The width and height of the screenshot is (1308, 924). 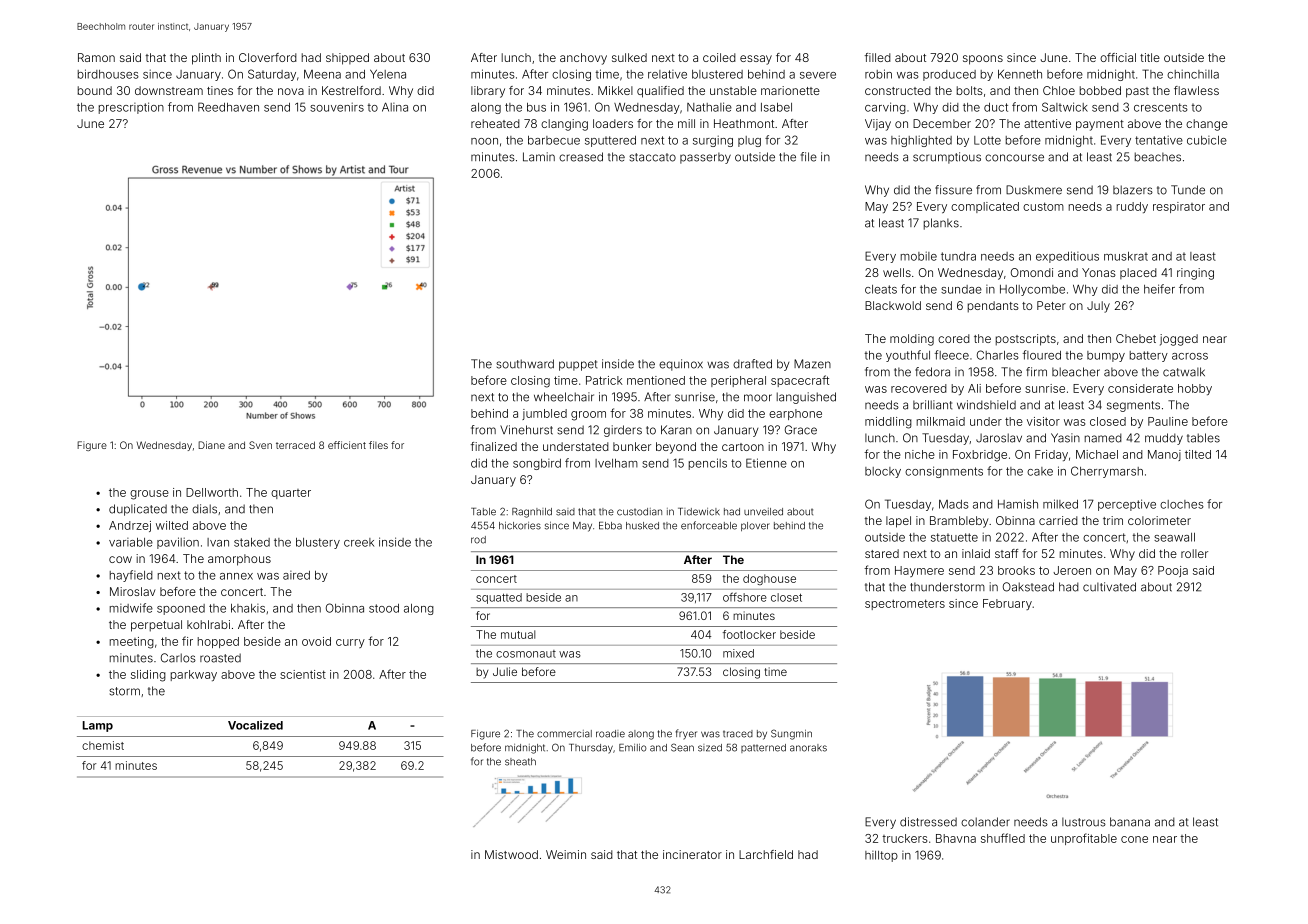 What do you see at coordinates (525, 364) in the screenshot?
I see `southward` at bounding box center [525, 364].
